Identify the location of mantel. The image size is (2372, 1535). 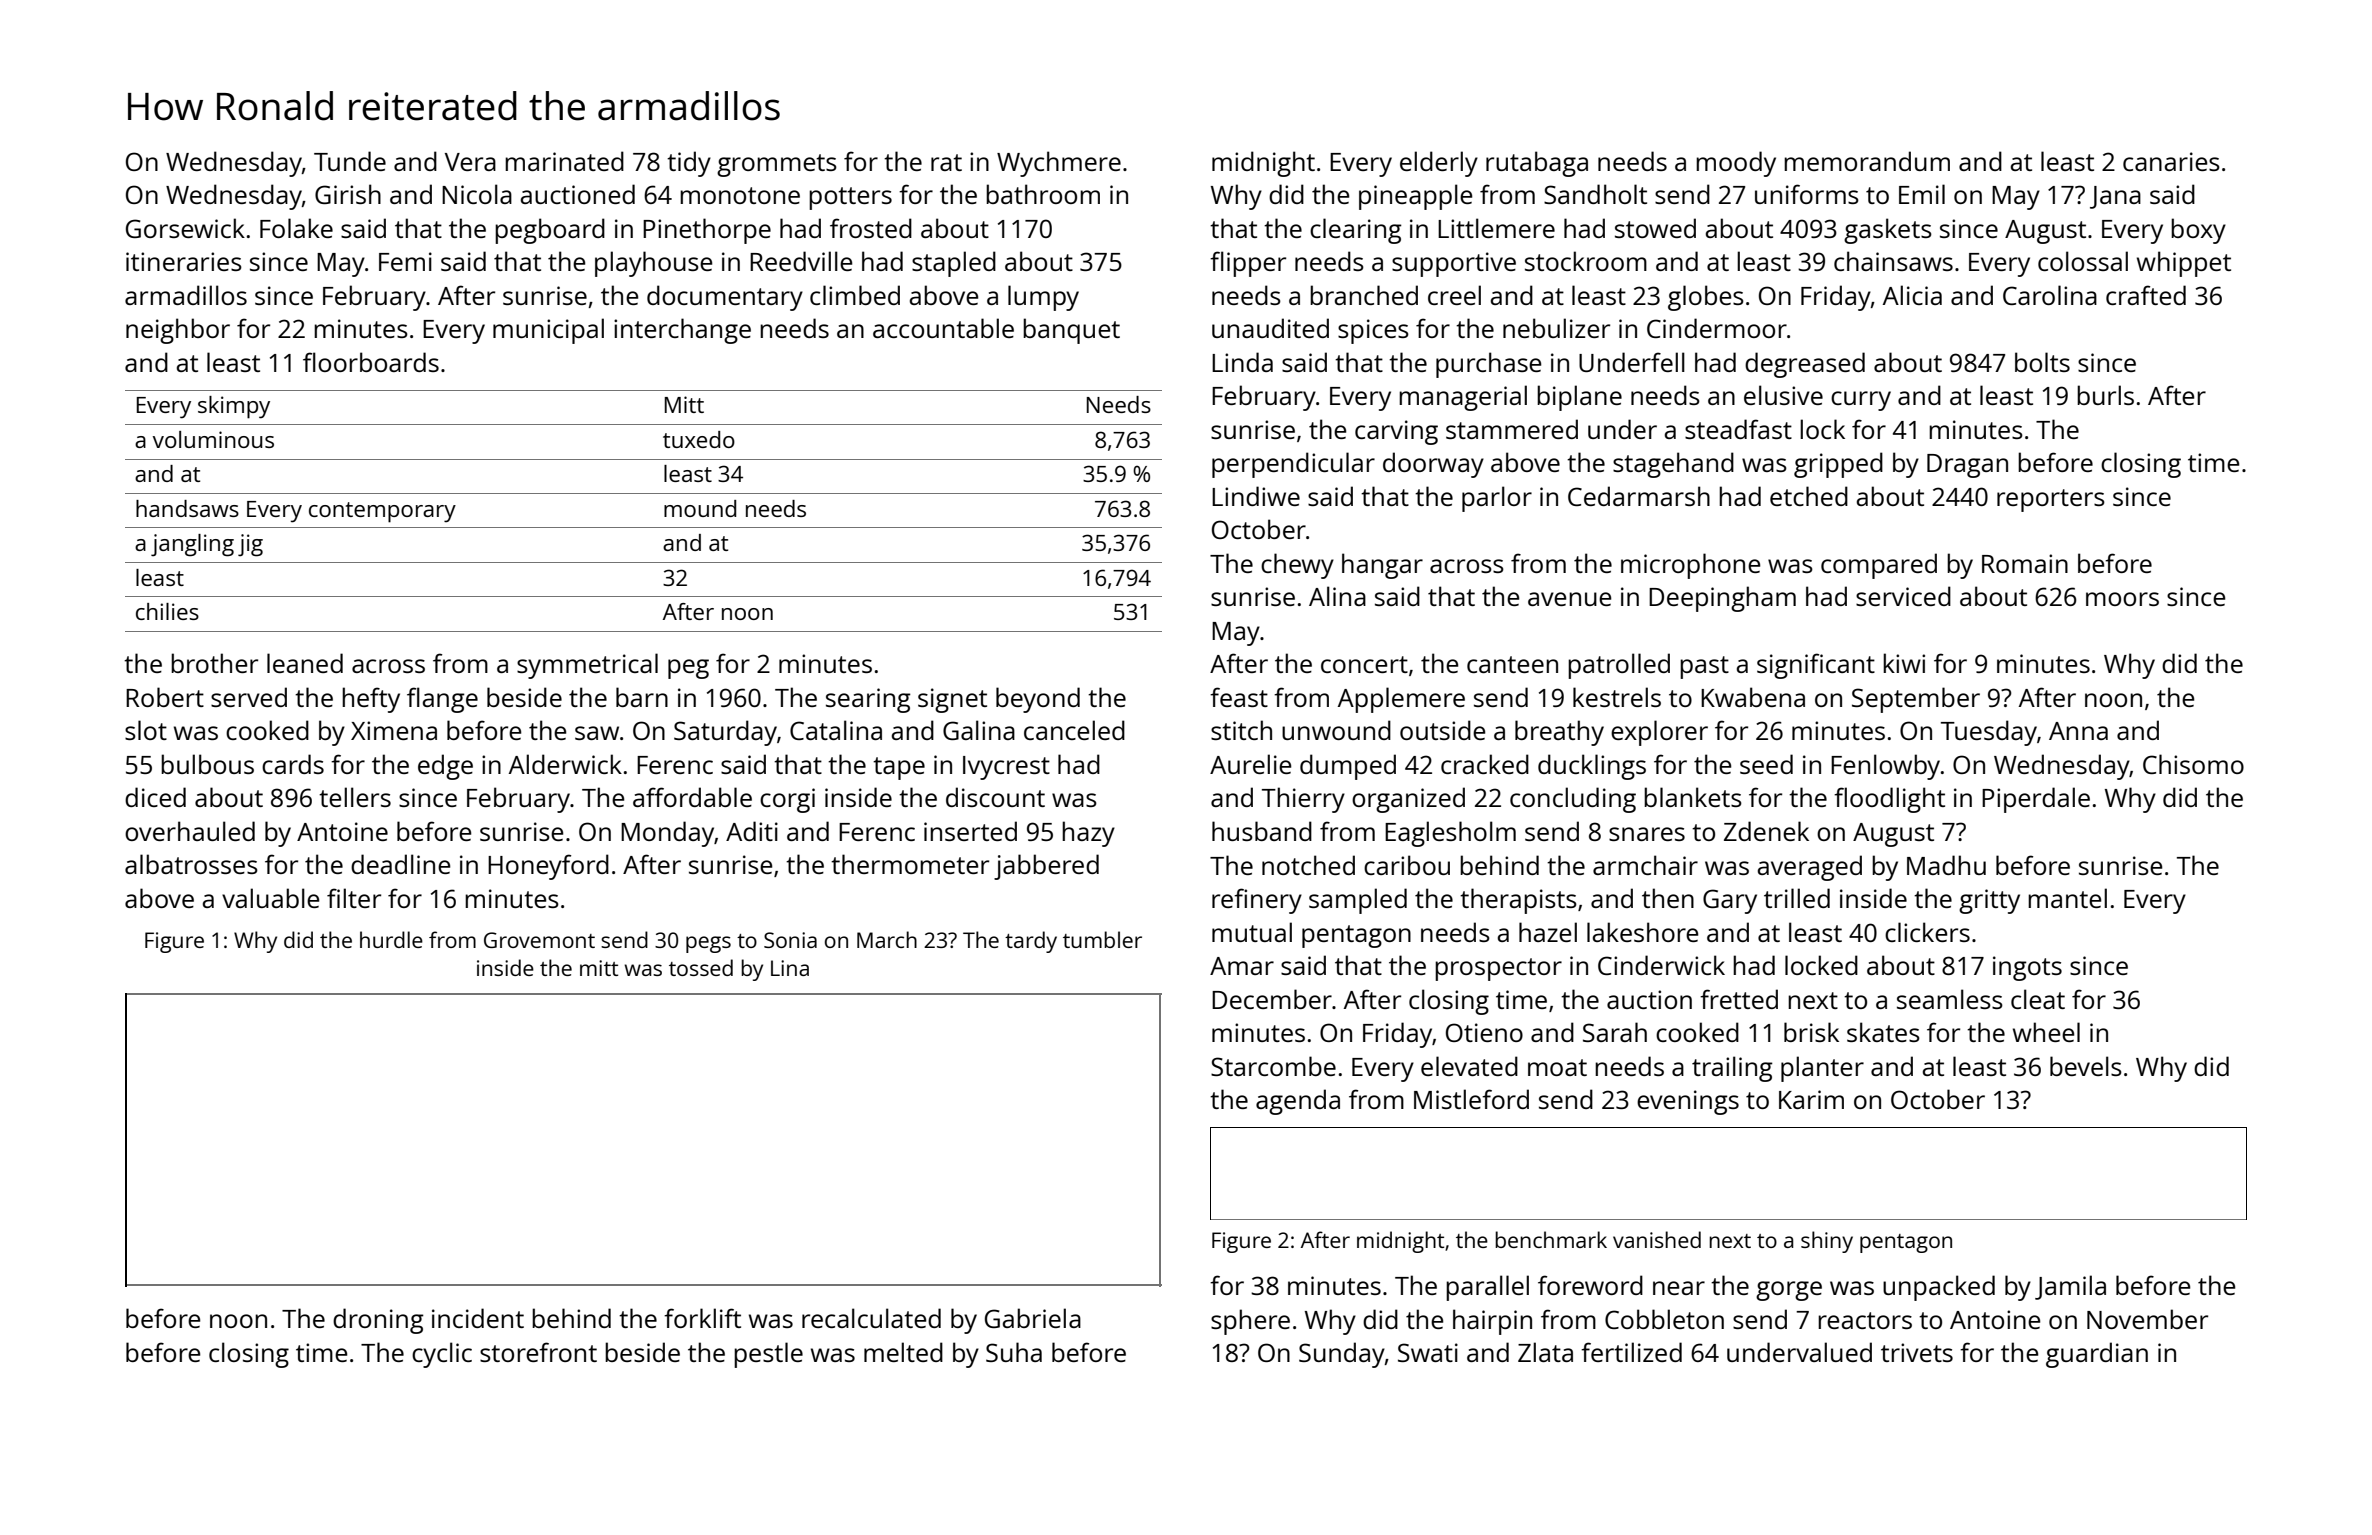
(2067, 898).
